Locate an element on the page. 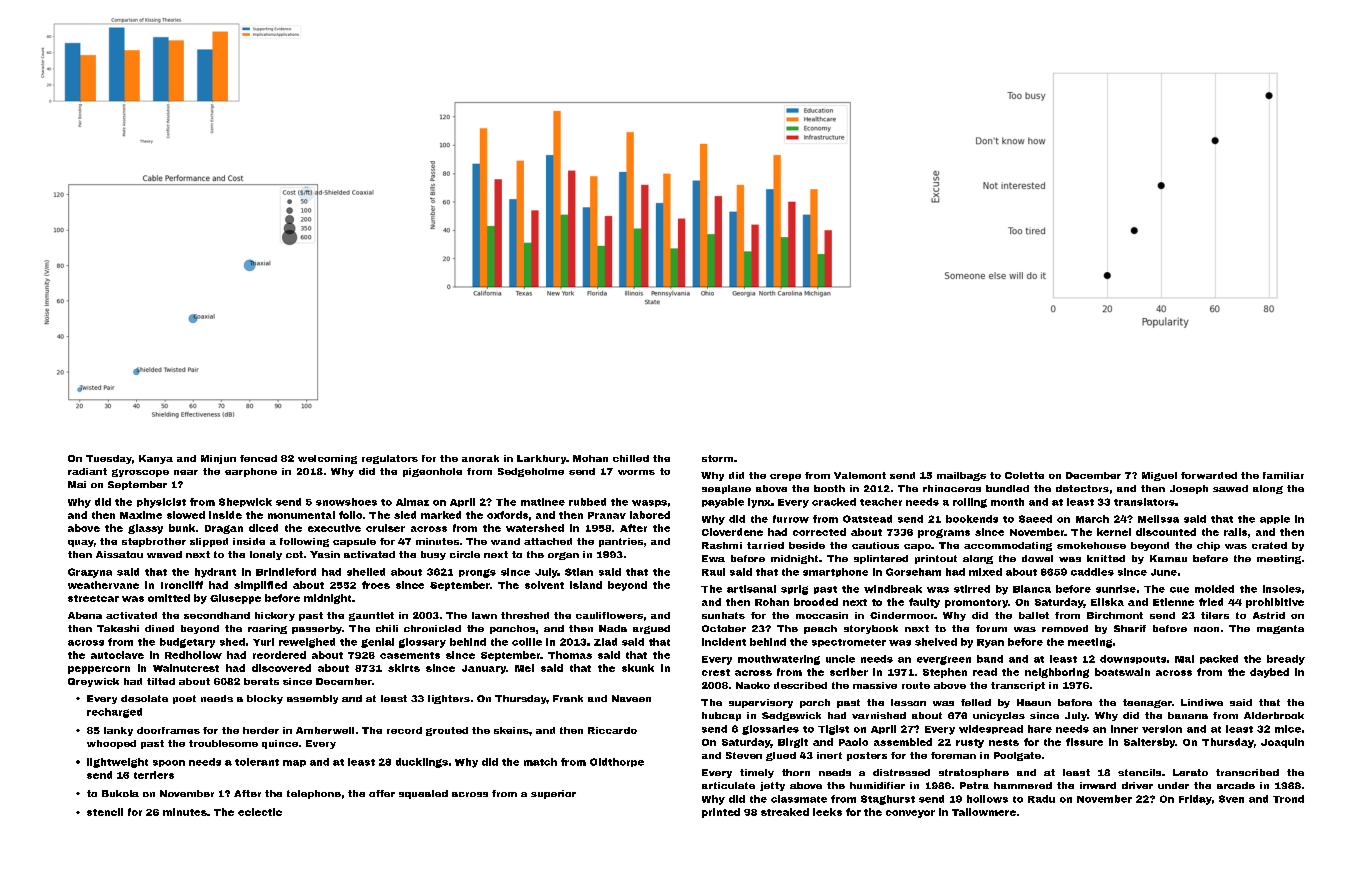  Yuri is located at coordinates (263, 642).
